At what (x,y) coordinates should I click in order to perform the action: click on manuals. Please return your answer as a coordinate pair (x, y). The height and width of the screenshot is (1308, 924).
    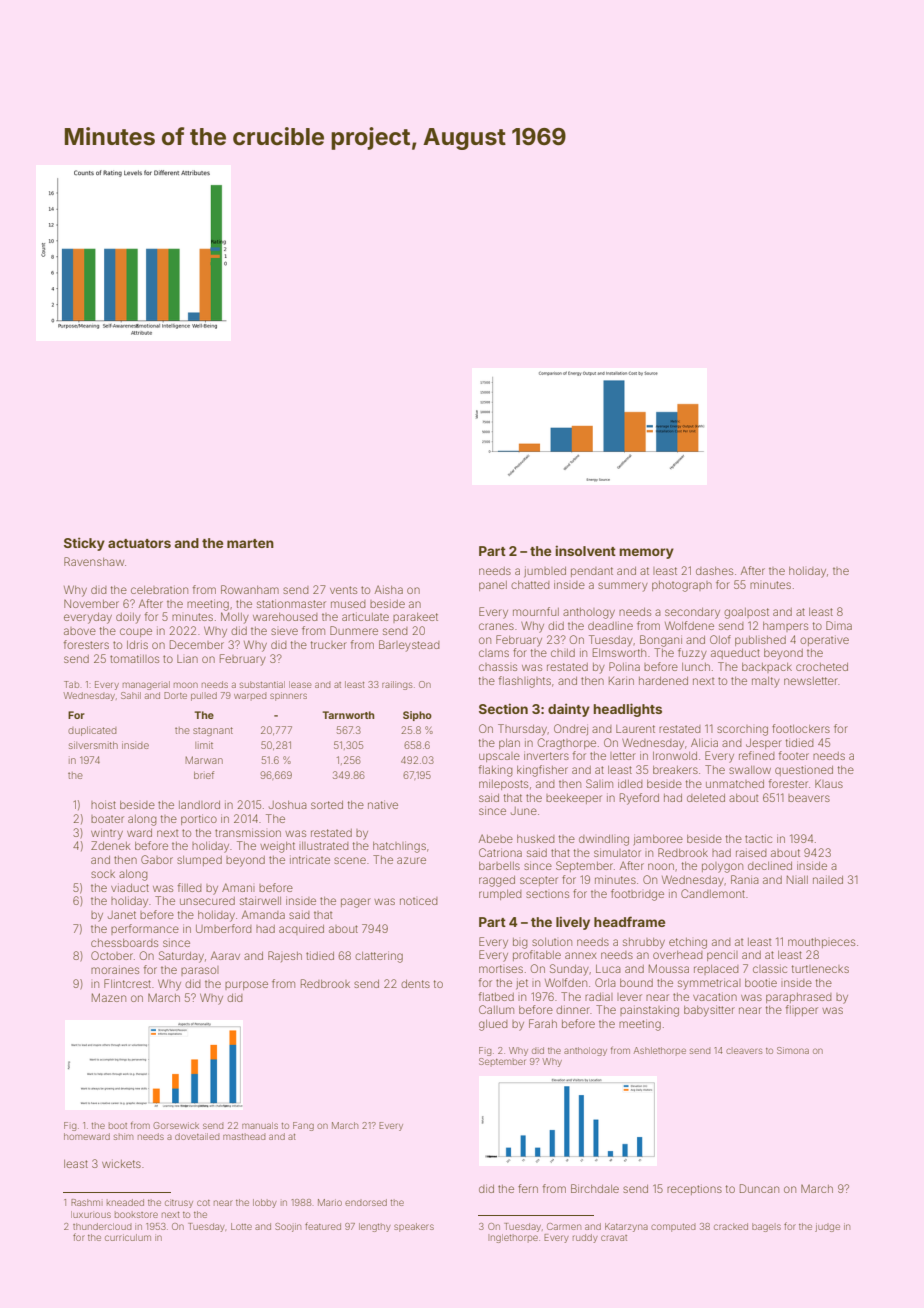
    Looking at the image, I should click on (260, 1125).
